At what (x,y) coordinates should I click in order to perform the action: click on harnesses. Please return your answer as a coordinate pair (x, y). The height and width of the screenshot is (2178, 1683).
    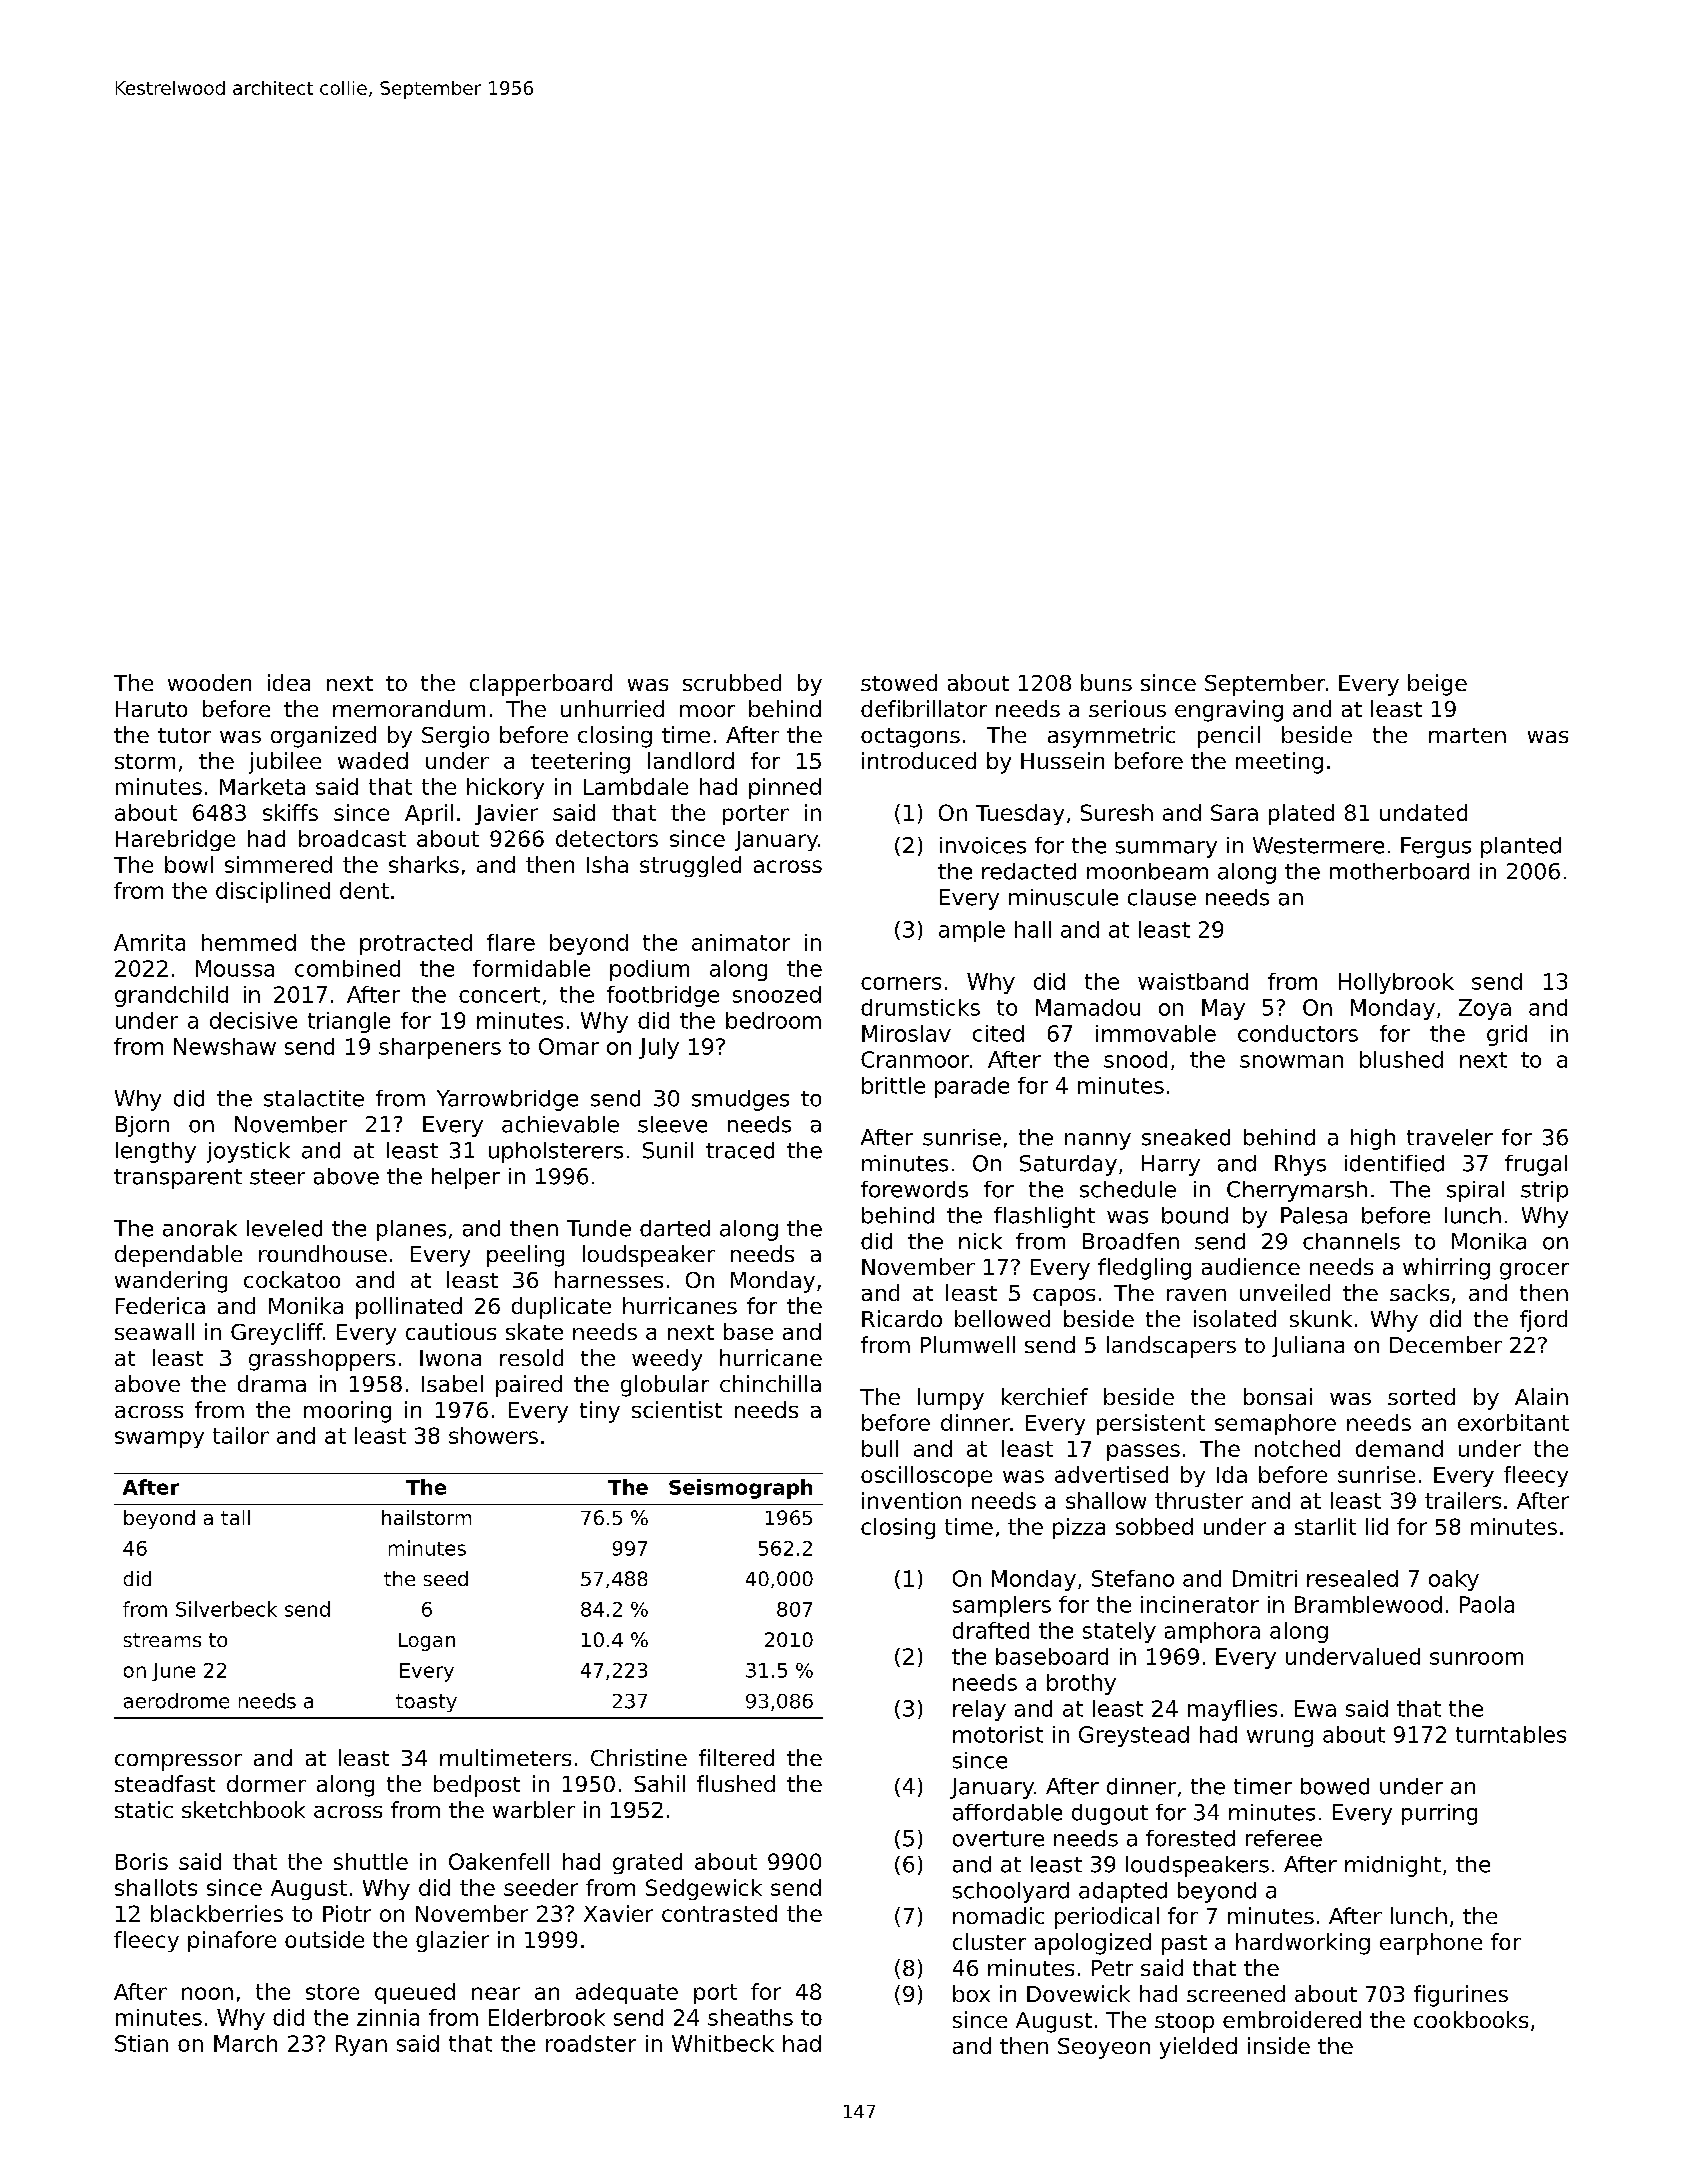
    Looking at the image, I should click on (609, 1279).
